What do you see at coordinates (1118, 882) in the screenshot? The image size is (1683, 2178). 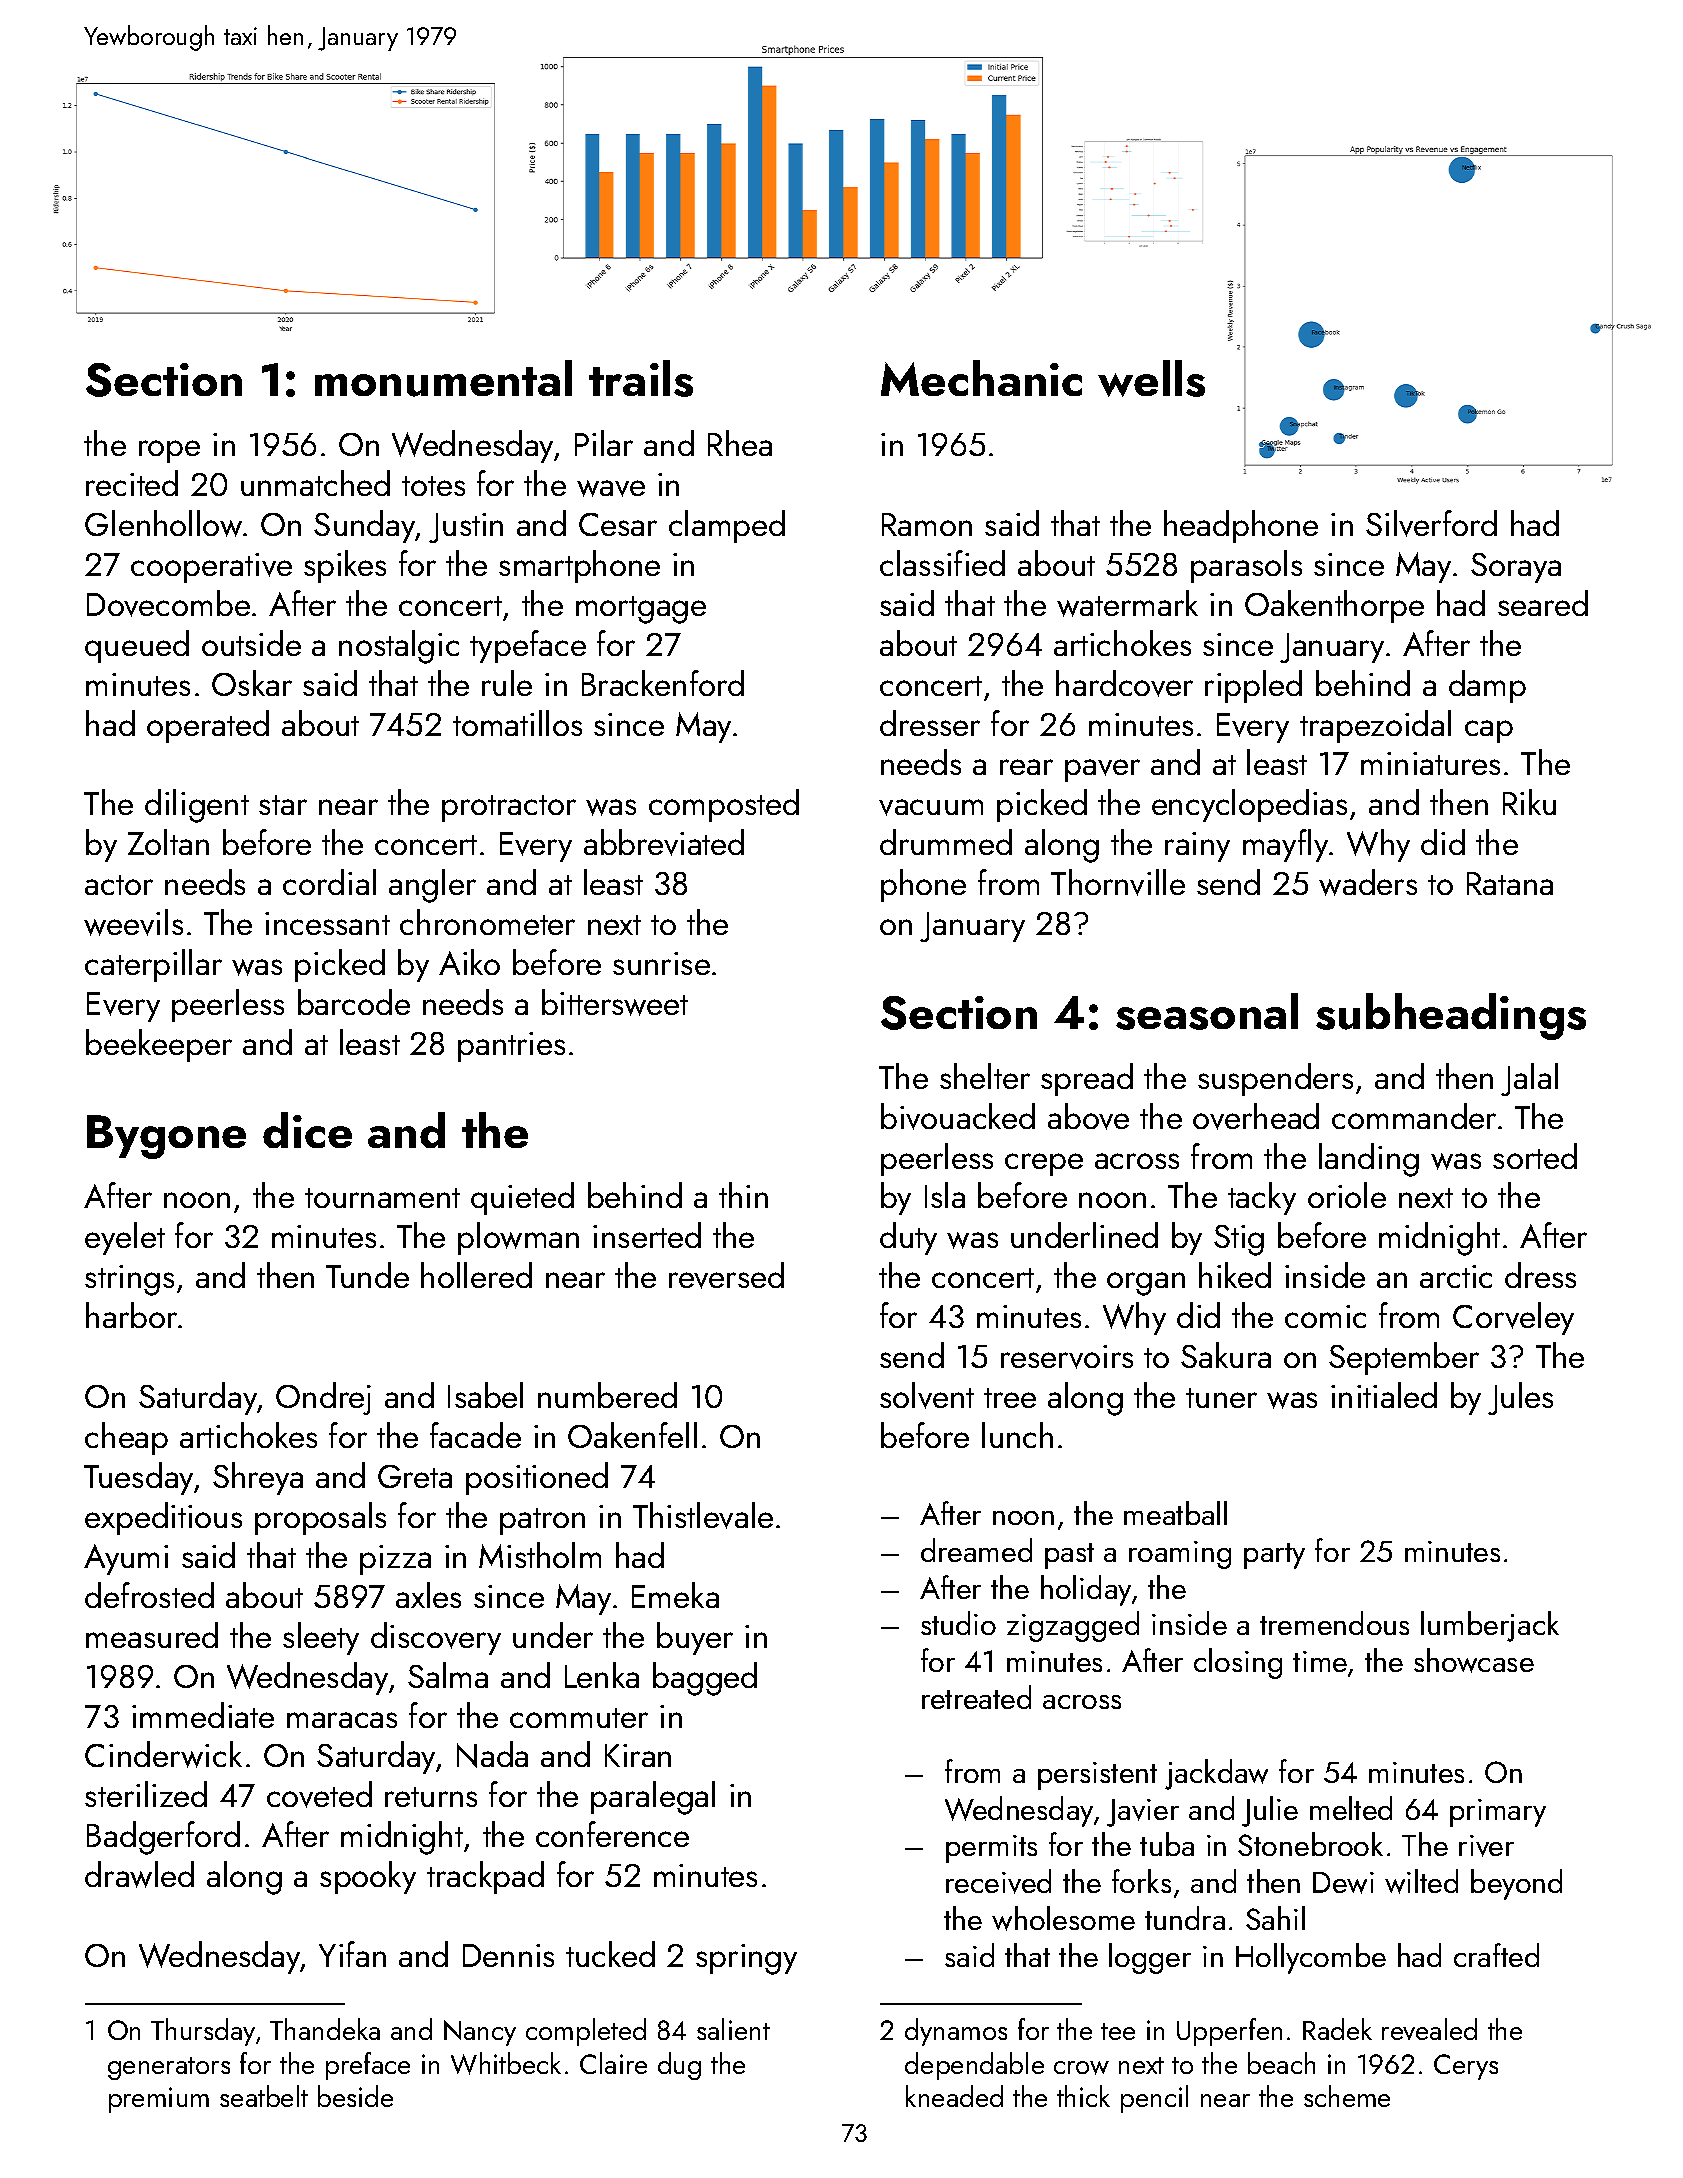 I see `Thornville` at bounding box center [1118, 882].
